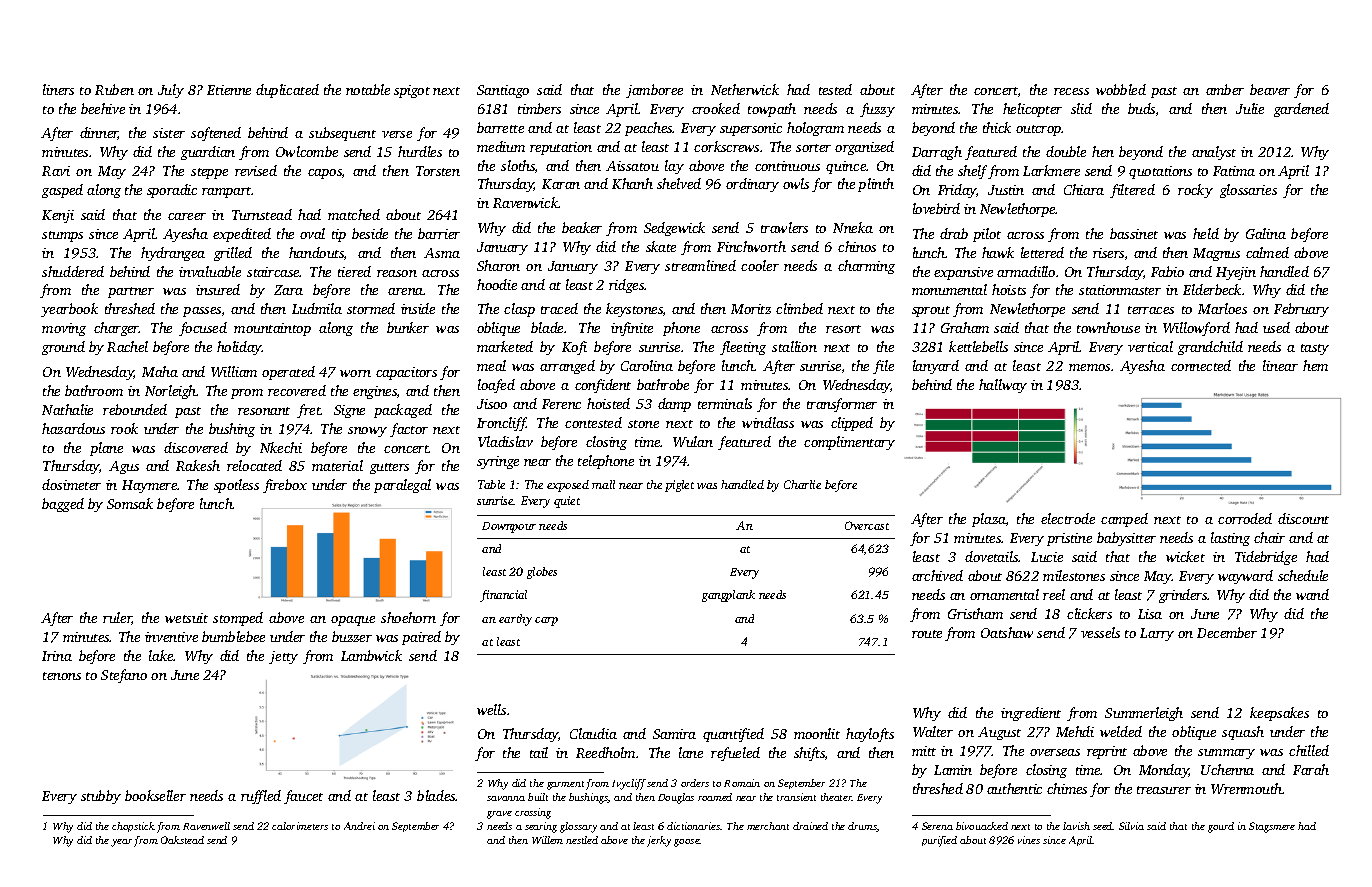  I want to click on wetsuit, so click(186, 618).
